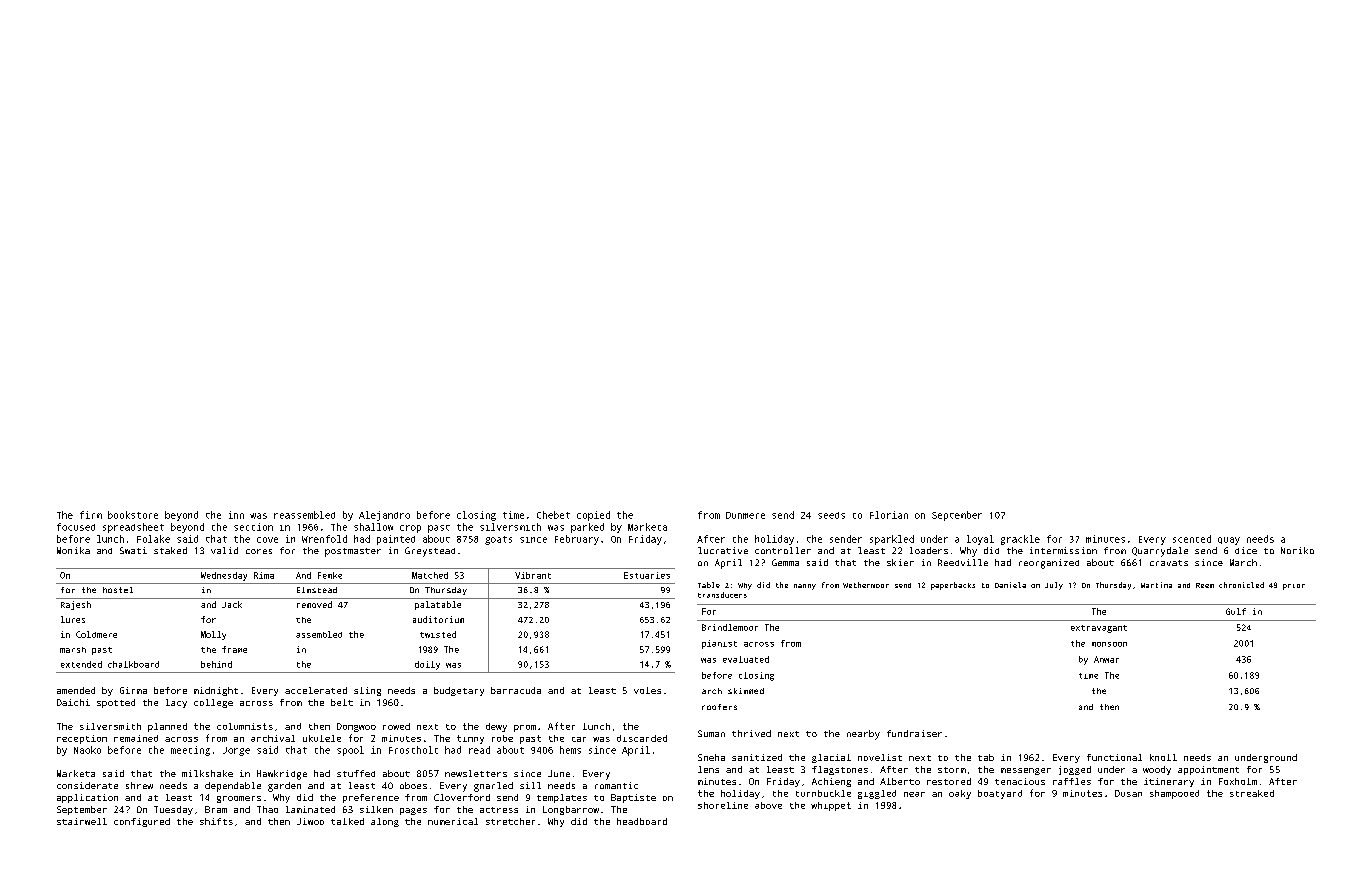 This screenshot has width=1372, height=887. I want to click on monsoon, so click(1109, 644).
